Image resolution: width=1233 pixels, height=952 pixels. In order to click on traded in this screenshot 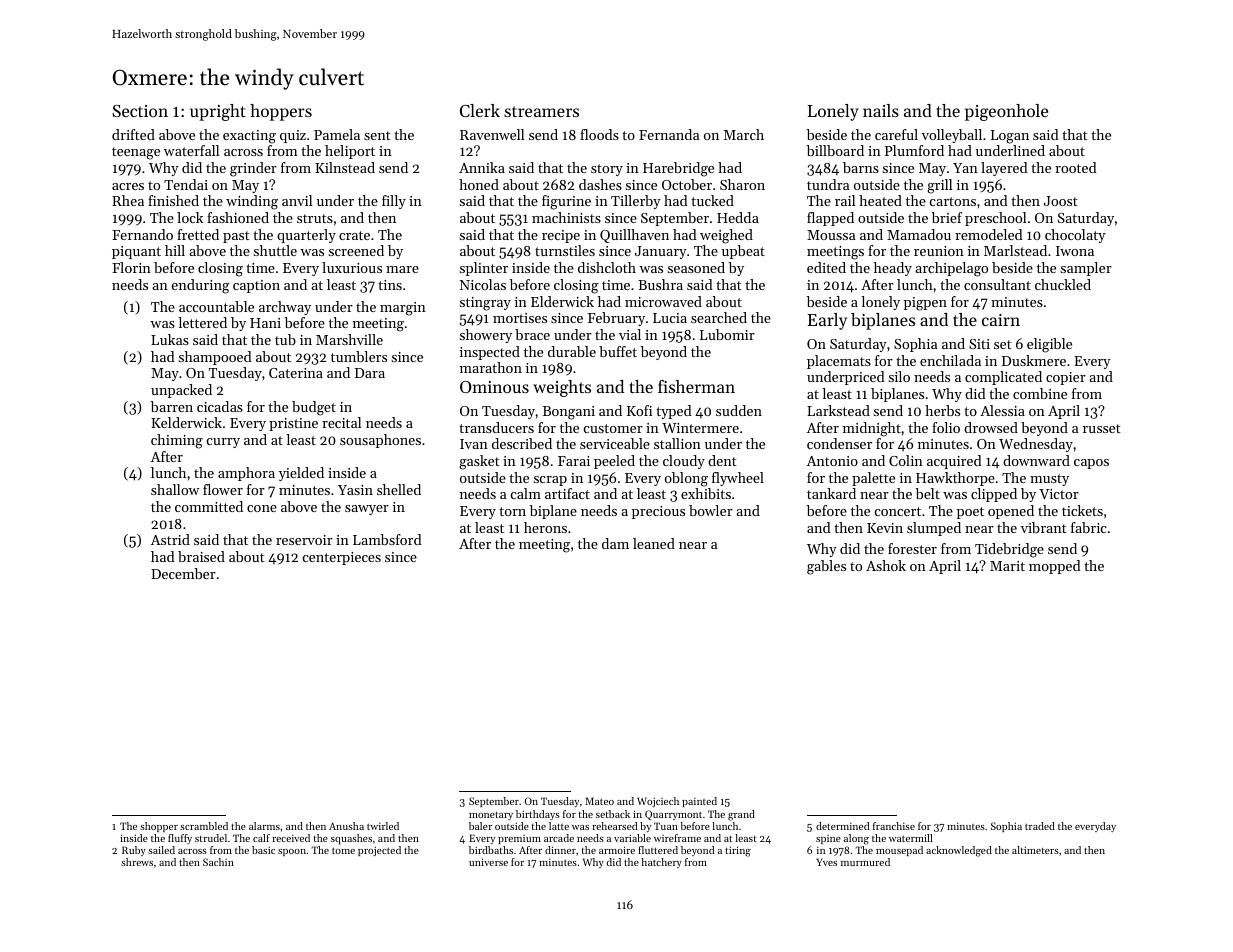, I will do `click(1040, 826)`.
